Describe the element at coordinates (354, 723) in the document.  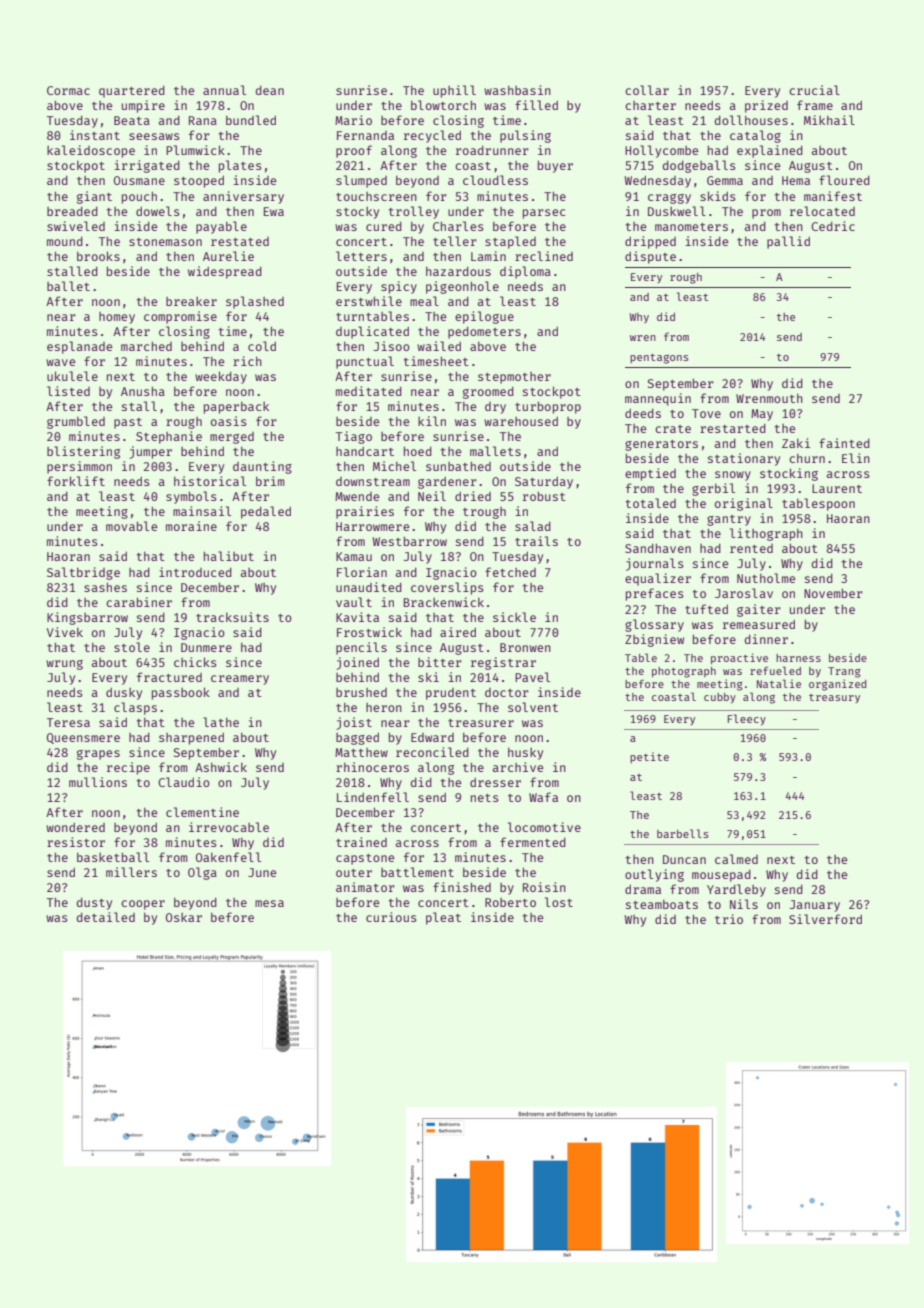
I see `joist` at that location.
